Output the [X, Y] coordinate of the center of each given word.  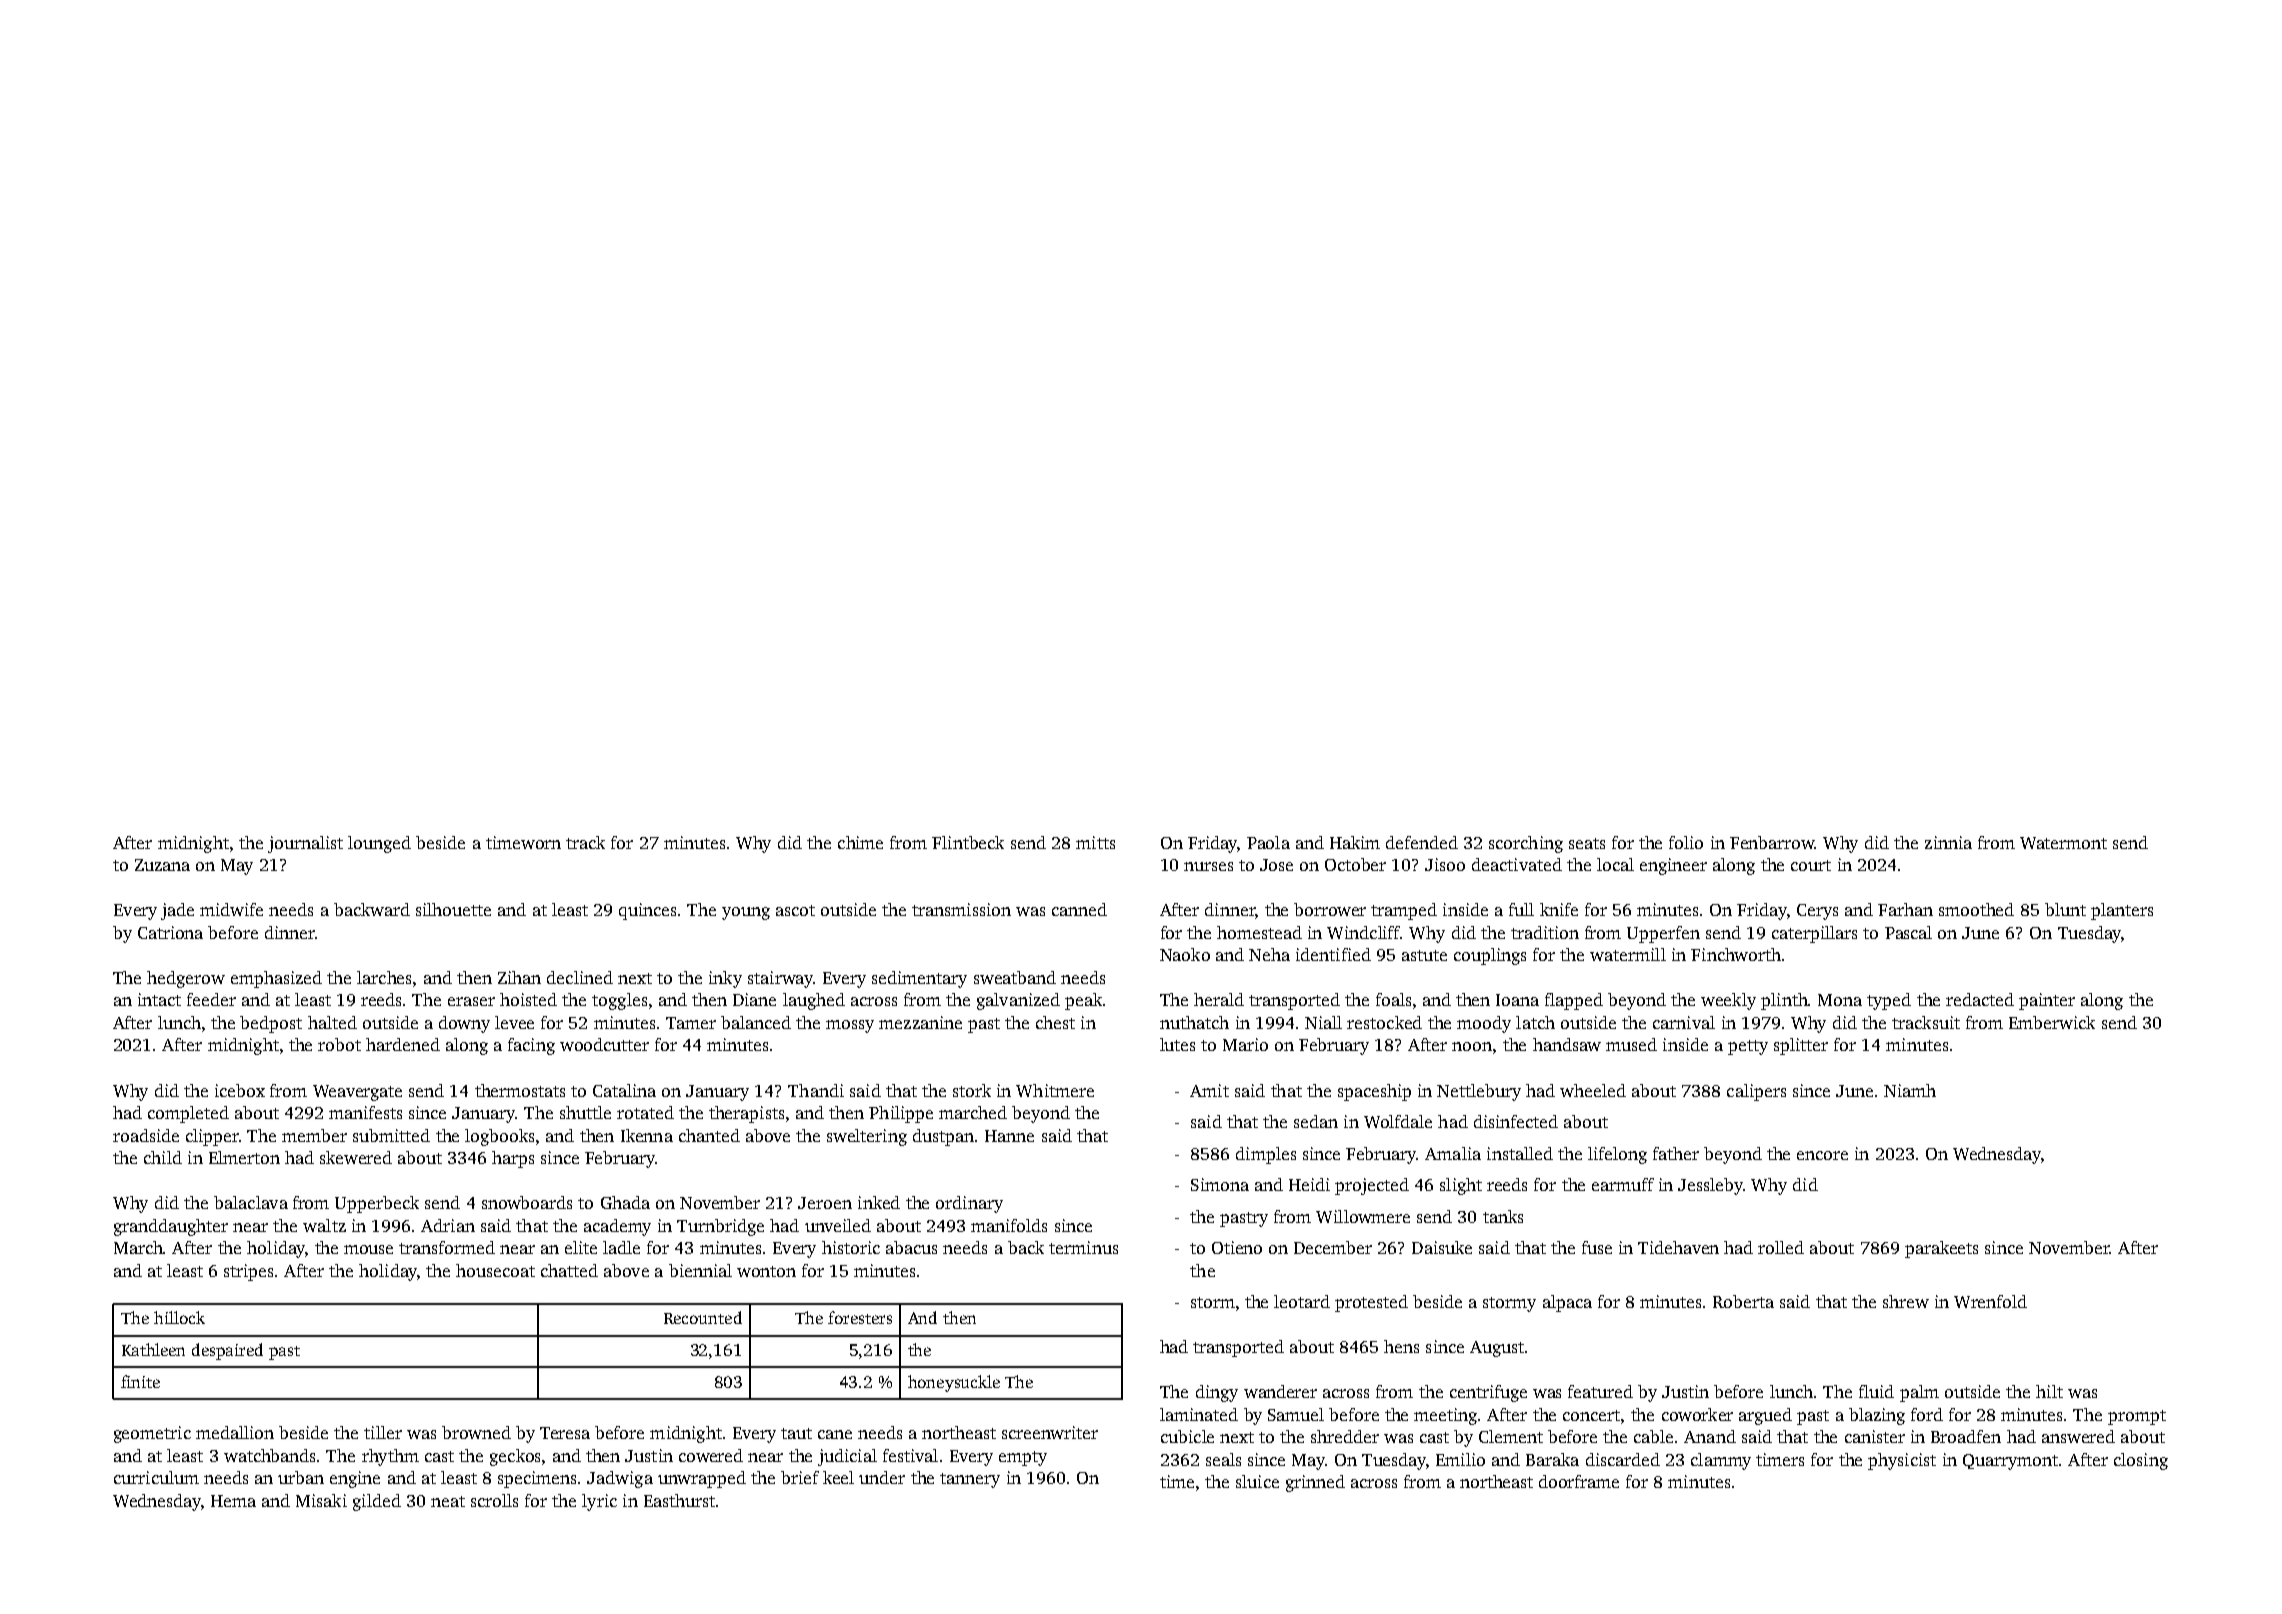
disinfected [1516, 1121]
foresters [860, 1317]
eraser [471, 1001]
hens [1401, 1346]
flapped [1574, 1001]
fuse [1597, 1247]
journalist [305, 844]
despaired [227, 1351]
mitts [1095, 842]
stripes [248, 1272]
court [1811, 865]
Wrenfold [1990, 1301]
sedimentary [919, 979]
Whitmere [1055, 1090]
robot [339, 1044]
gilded [377, 1502]
